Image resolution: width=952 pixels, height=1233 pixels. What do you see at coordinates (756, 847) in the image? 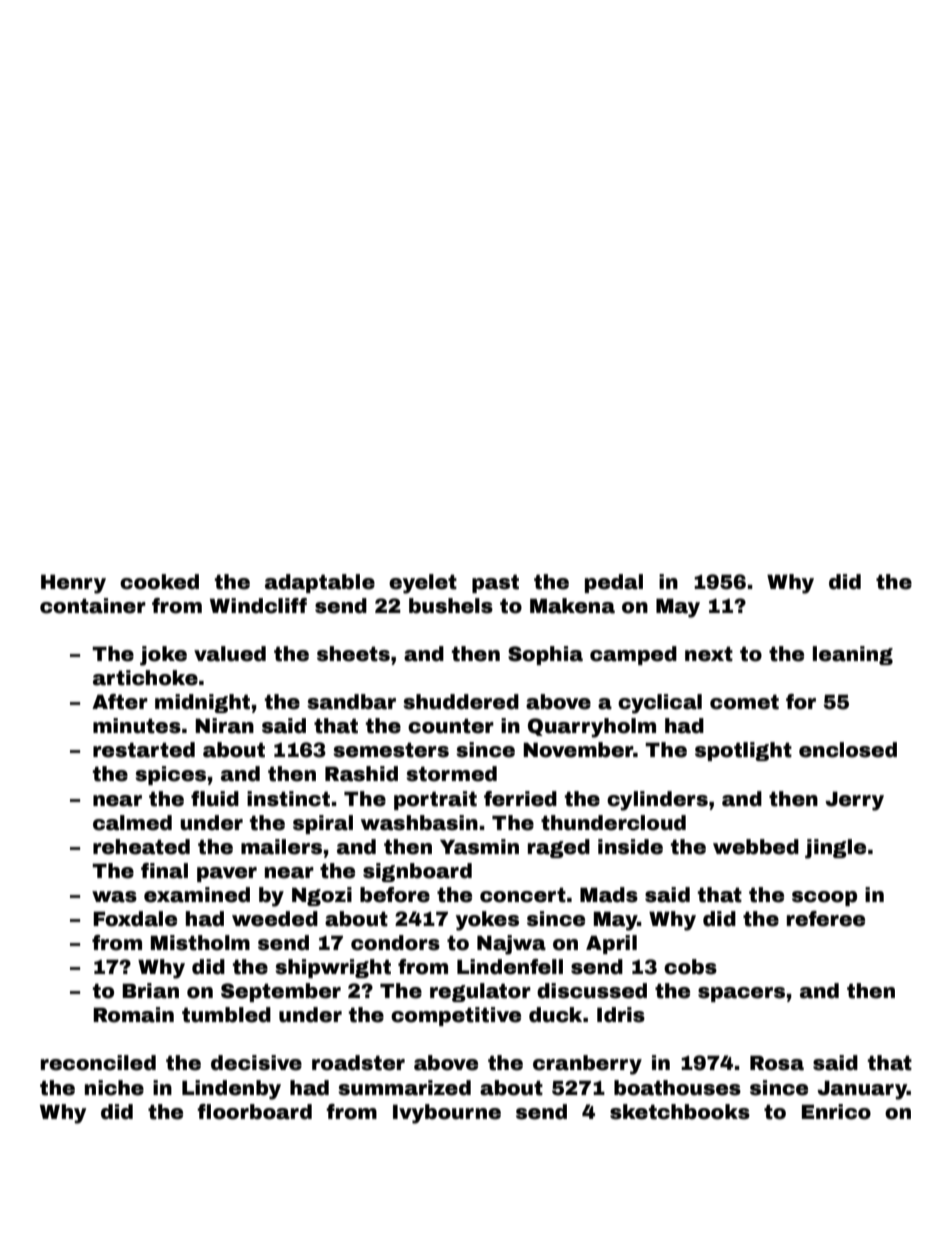
I see `webbed` at bounding box center [756, 847].
